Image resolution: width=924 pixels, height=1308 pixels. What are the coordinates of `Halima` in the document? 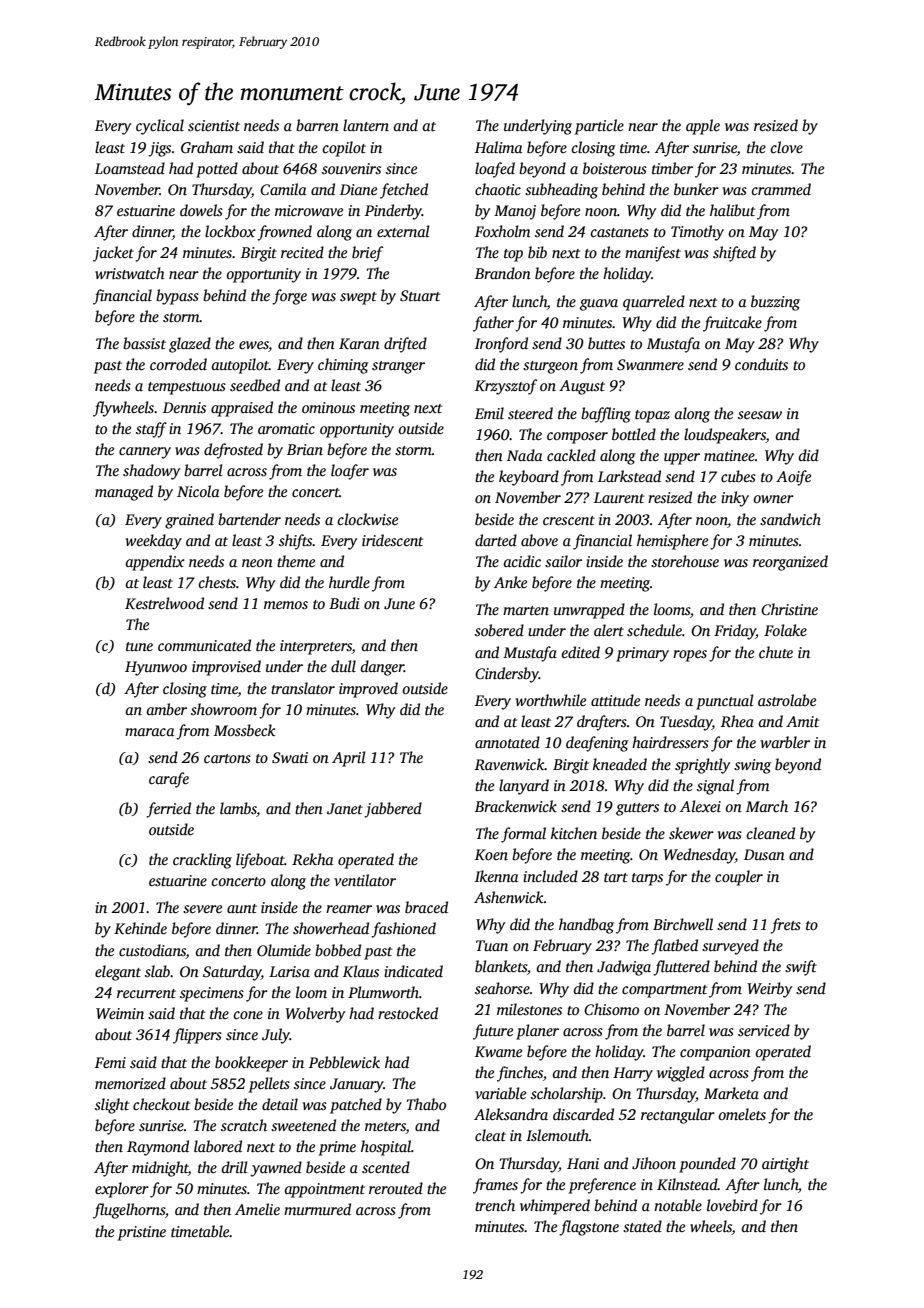 It's located at (499, 147).
